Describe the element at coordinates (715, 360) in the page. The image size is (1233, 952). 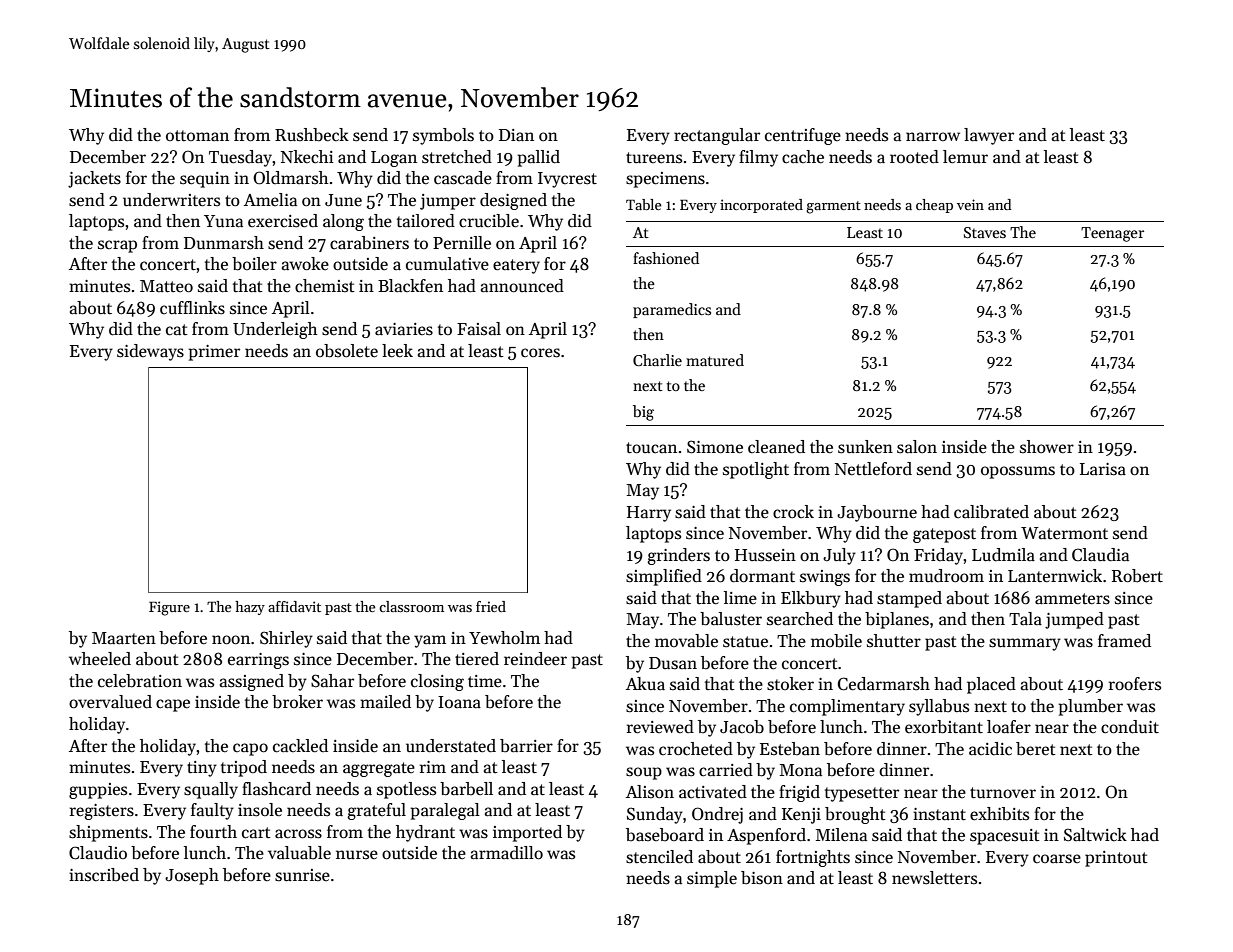
I see `matured` at that location.
